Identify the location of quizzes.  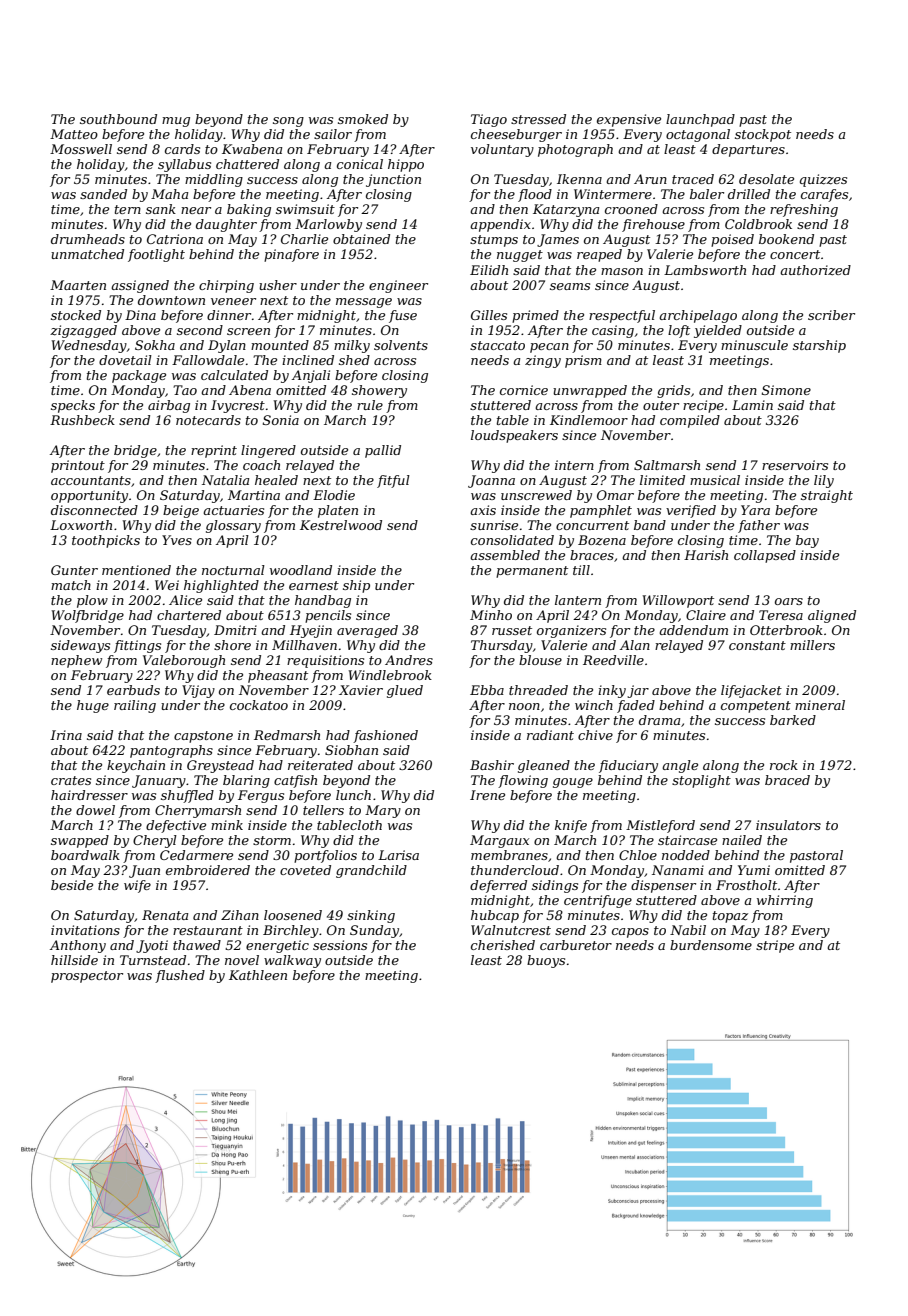
(823, 180).
